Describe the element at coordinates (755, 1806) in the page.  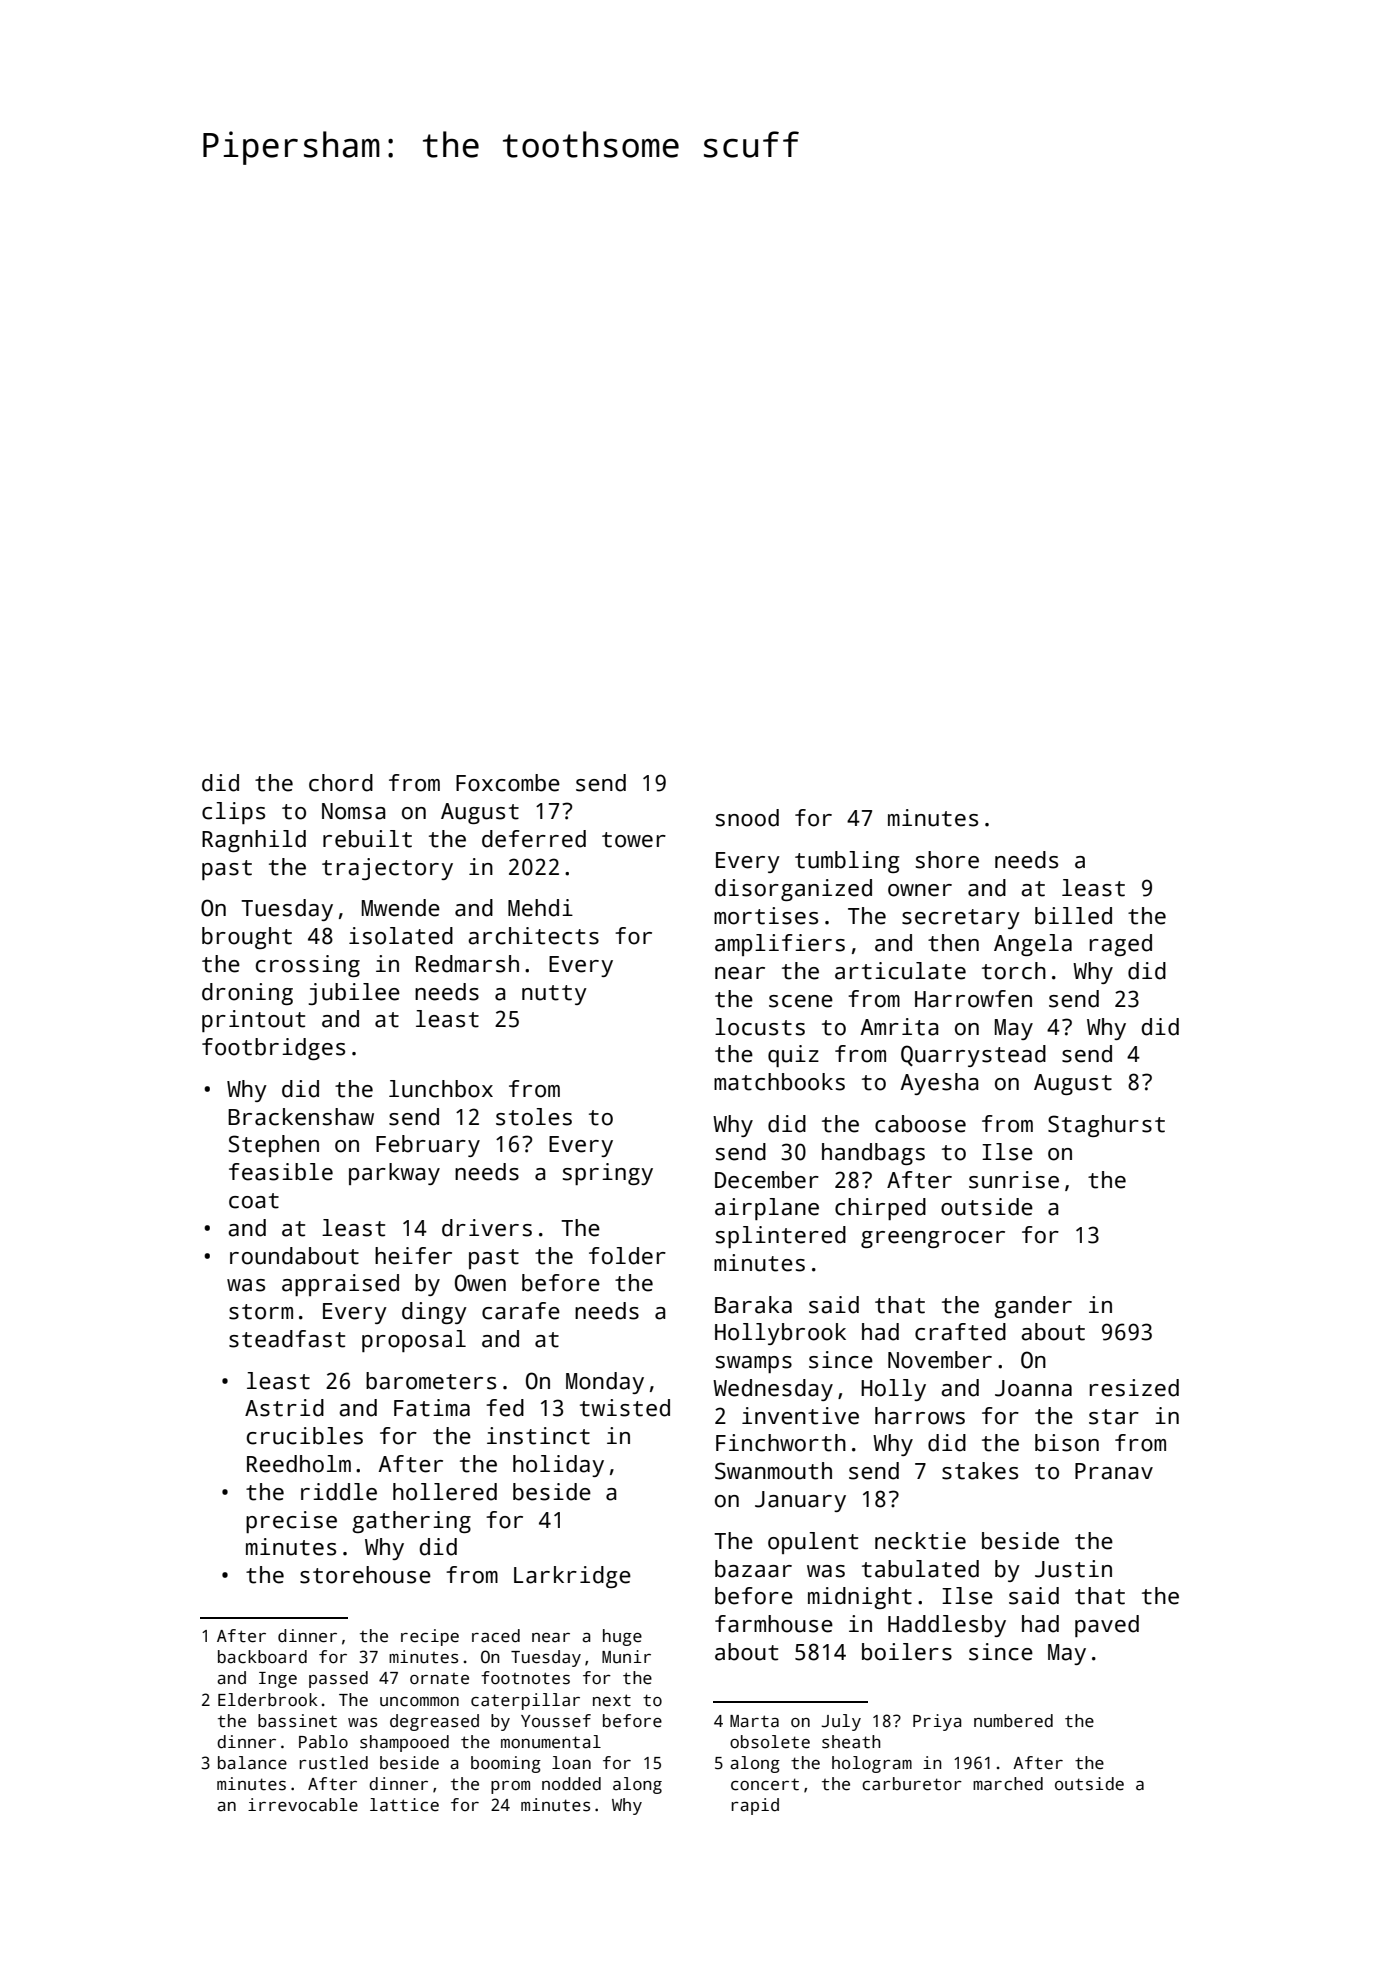
I see `rapid` at that location.
